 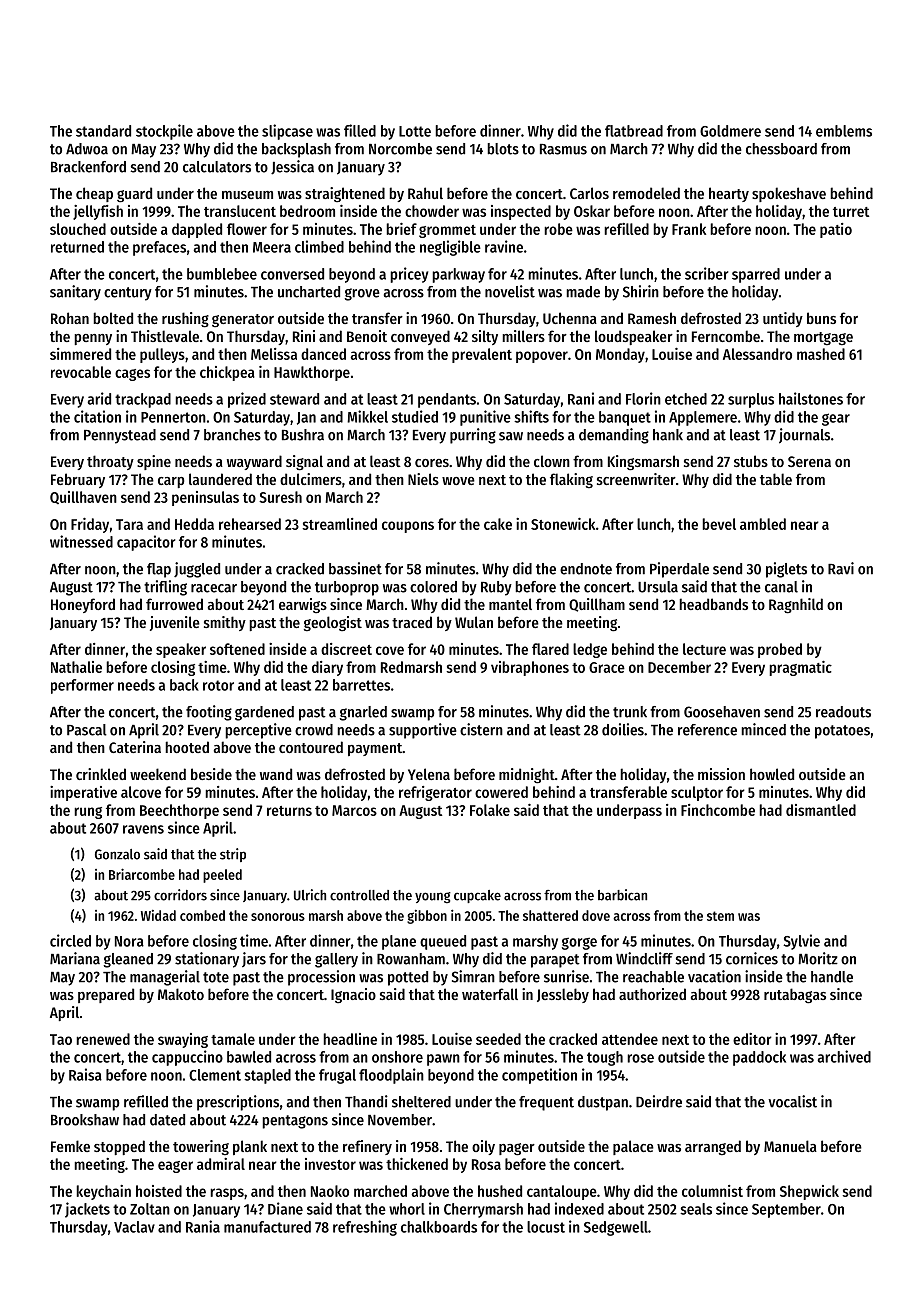 I want to click on Sedgewell, so click(x=616, y=1228).
